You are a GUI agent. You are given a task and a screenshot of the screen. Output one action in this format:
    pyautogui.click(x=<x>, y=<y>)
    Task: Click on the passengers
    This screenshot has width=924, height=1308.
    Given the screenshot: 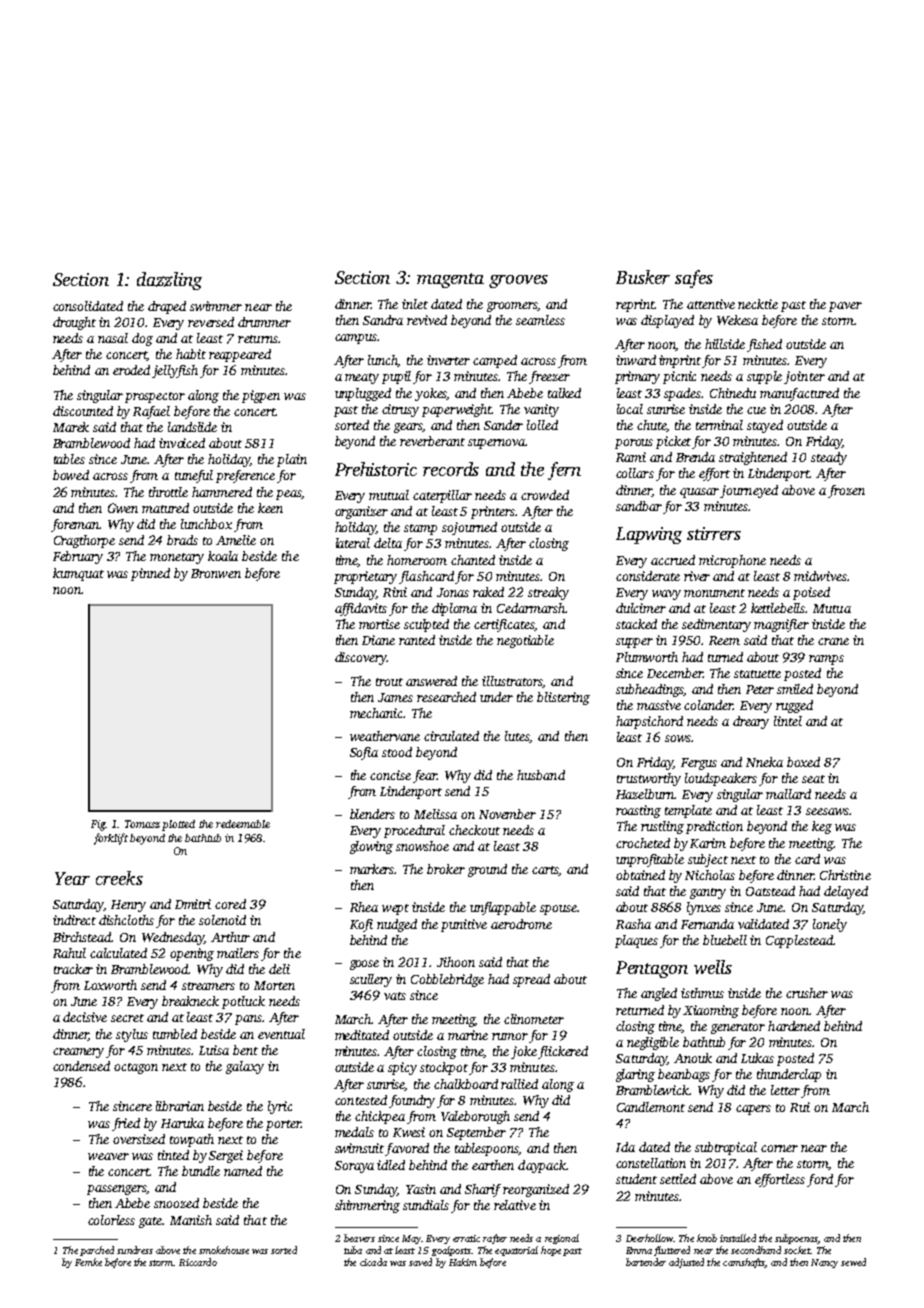 What is the action you would take?
    pyautogui.click(x=117, y=1190)
